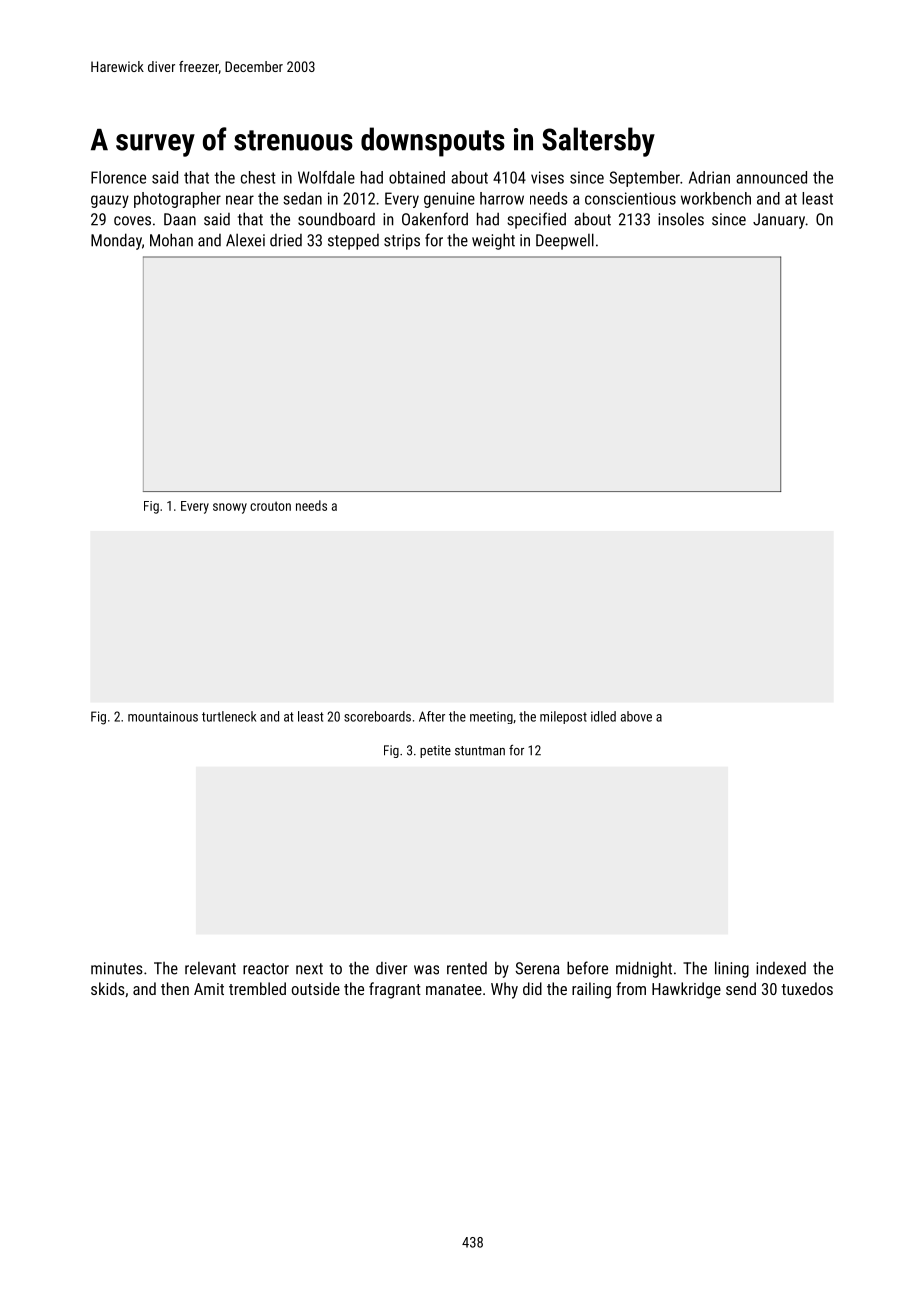 The height and width of the screenshot is (1308, 924). I want to click on Adrian, so click(709, 177).
